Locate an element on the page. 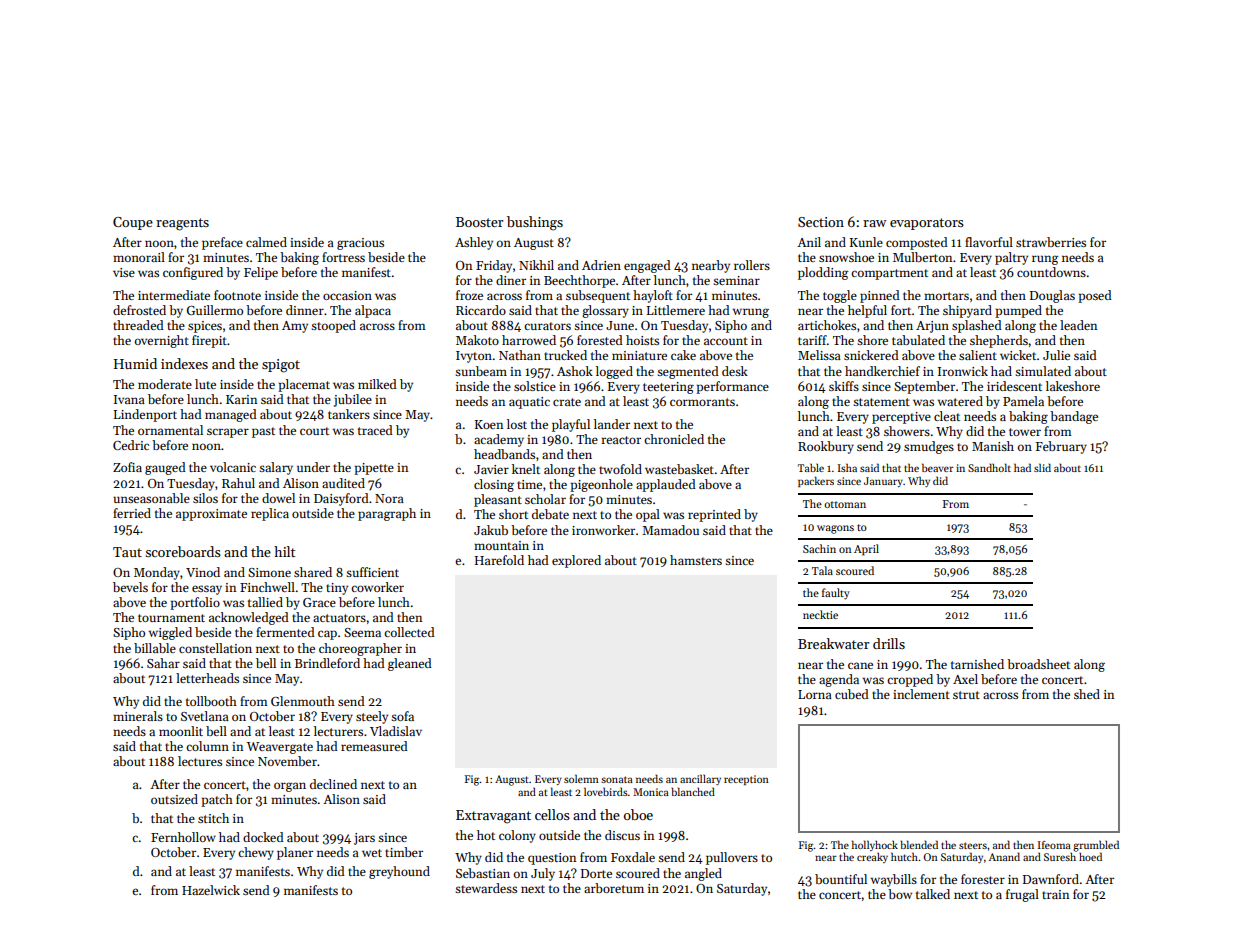 The width and height of the image is (1233, 952). flavorful is located at coordinates (989, 242).
